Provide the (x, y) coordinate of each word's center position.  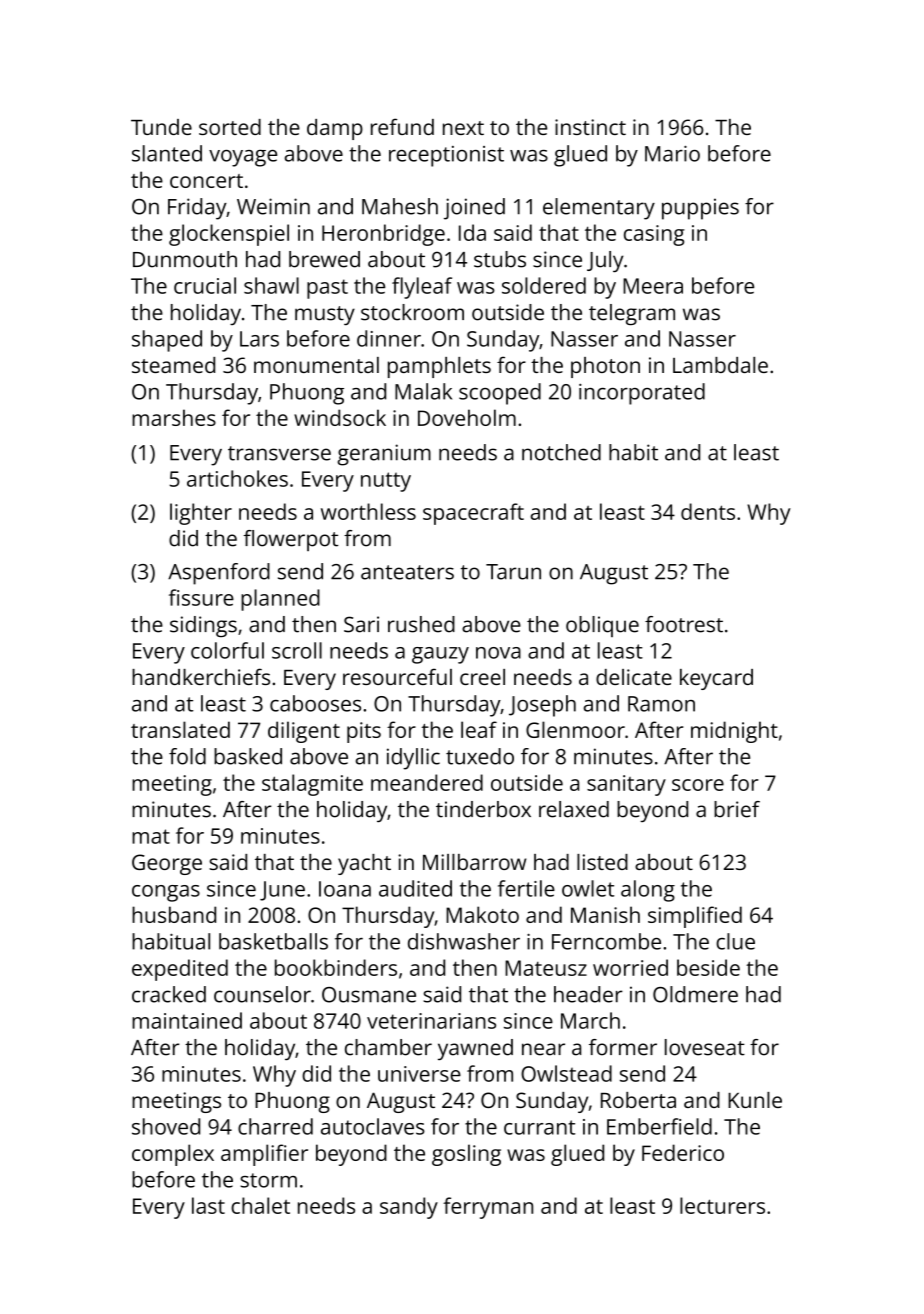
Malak (423, 391)
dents (708, 511)
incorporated (642, 394)
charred (275, 1126)
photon (605, 367)
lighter (201, 514)
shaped (167, 341)
